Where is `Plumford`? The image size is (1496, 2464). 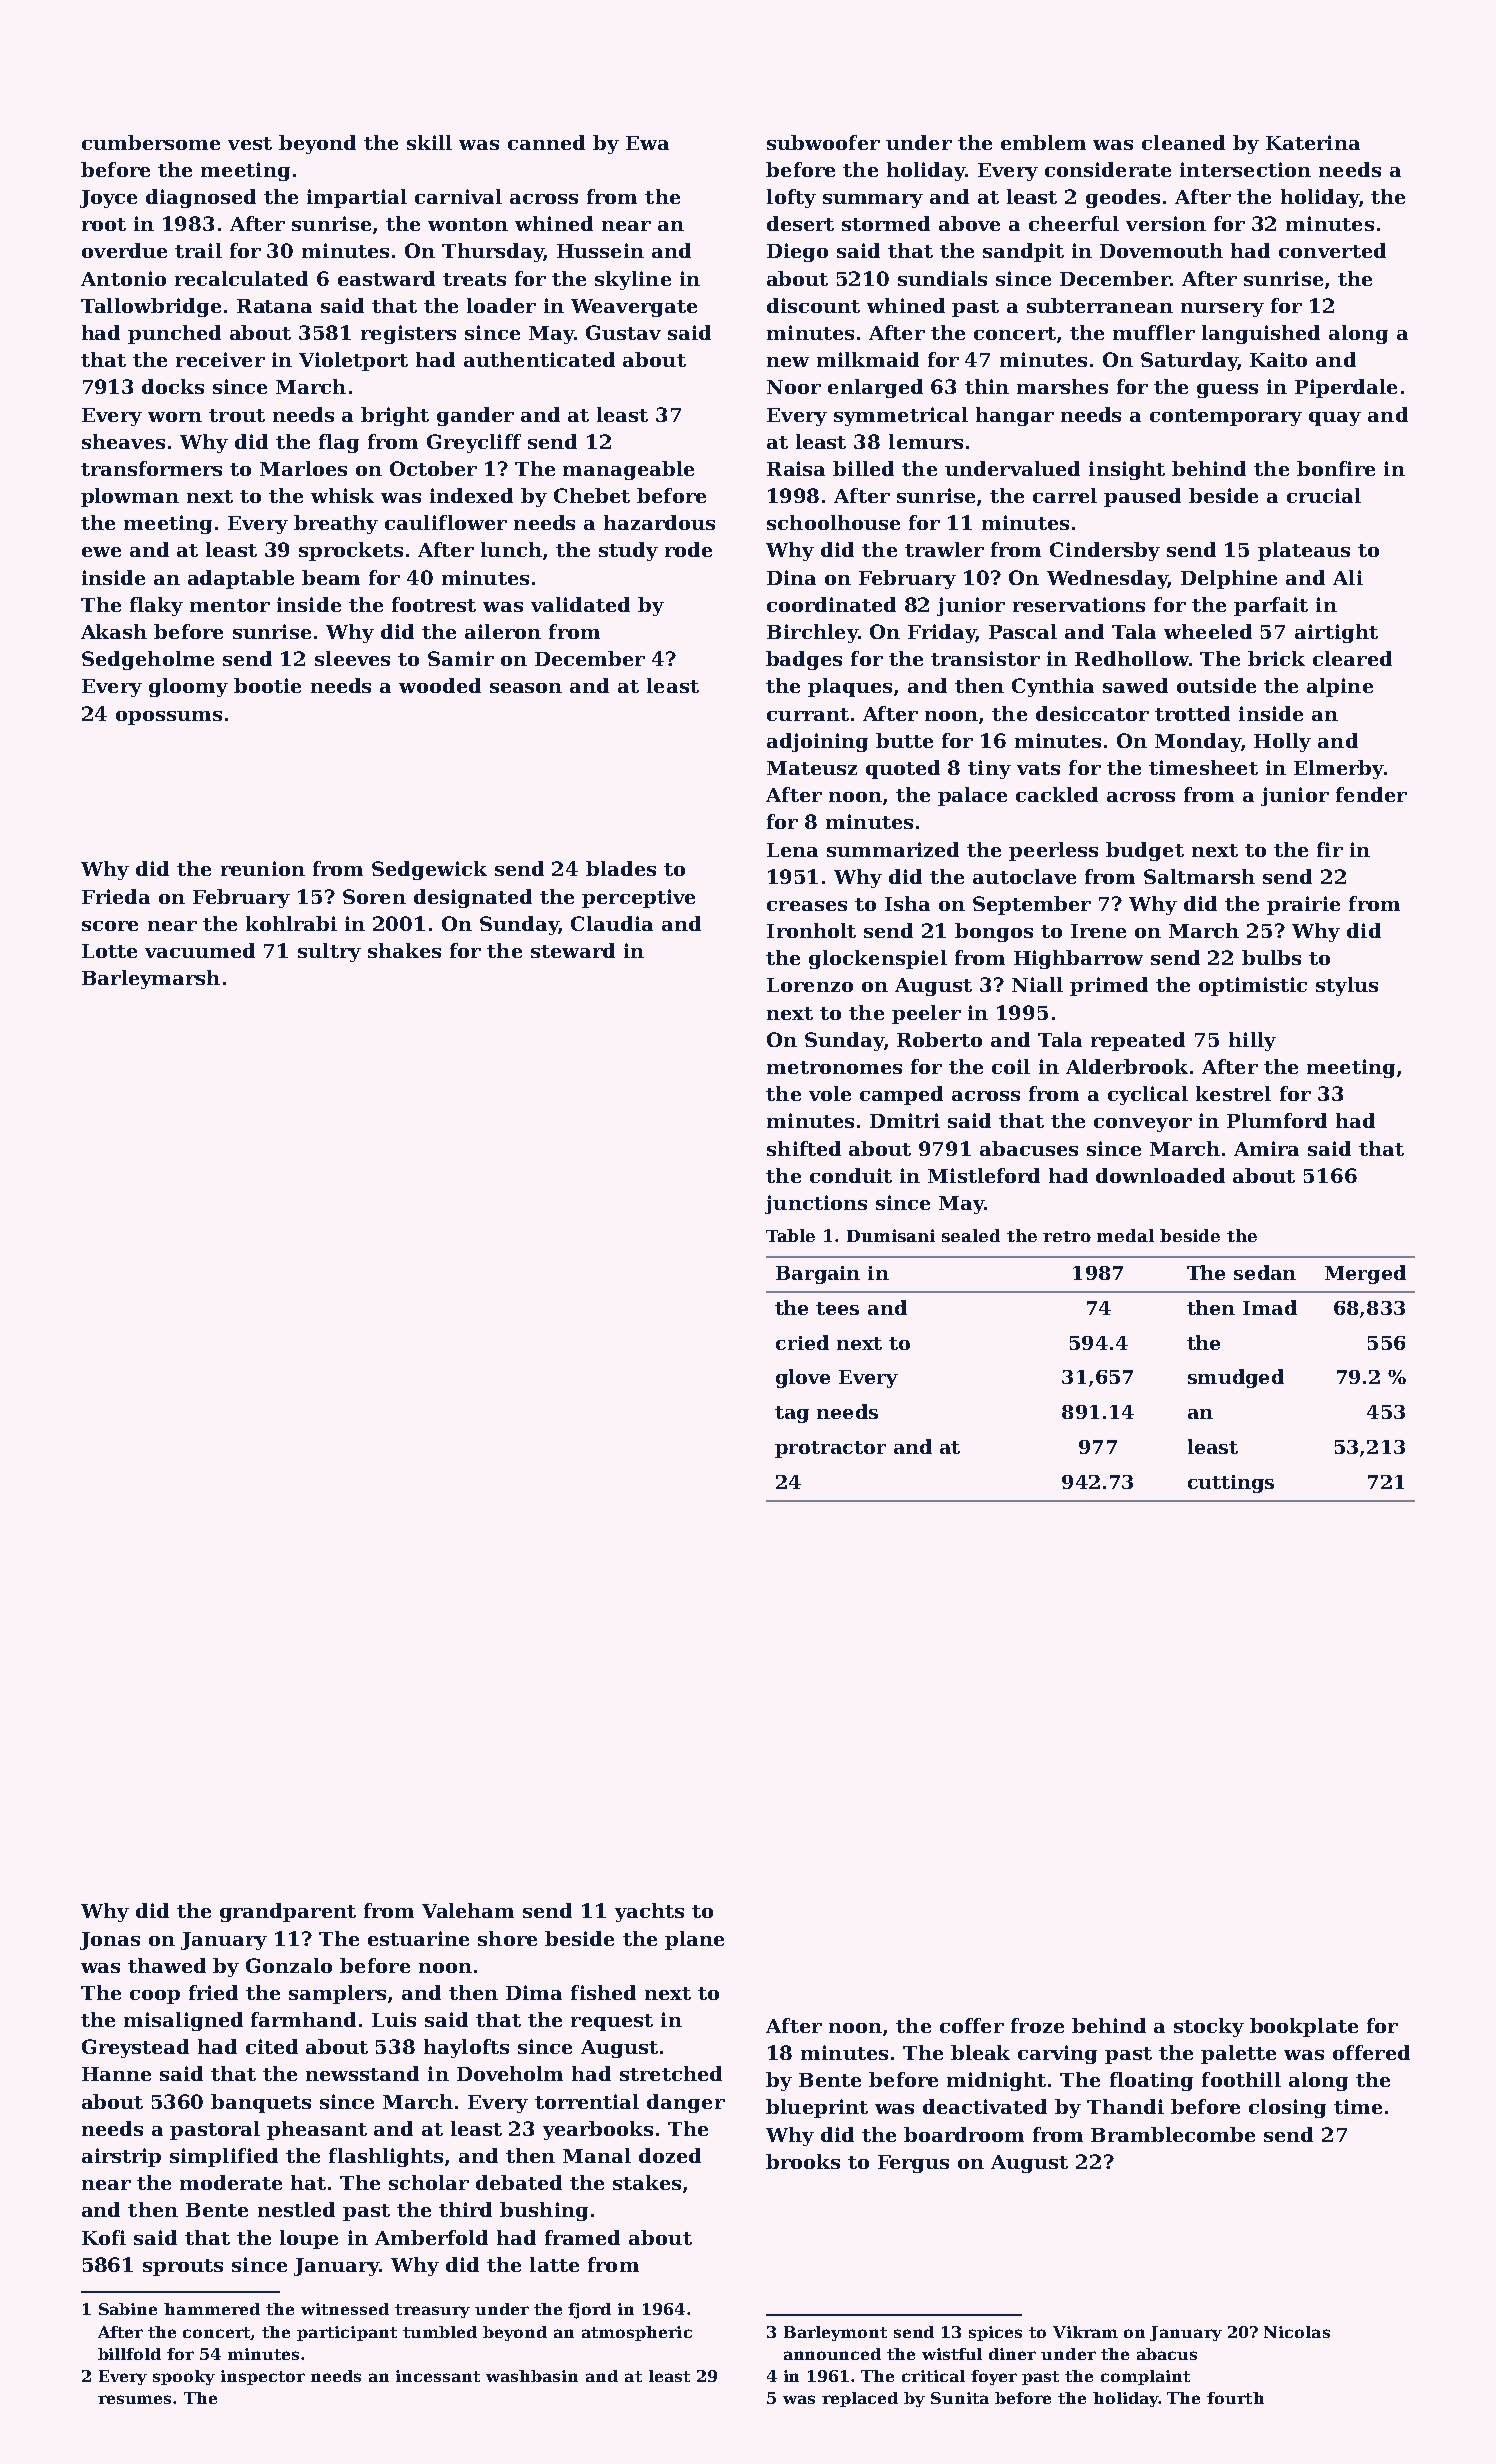
Plumford is located at coordinates (1277, 1120).
